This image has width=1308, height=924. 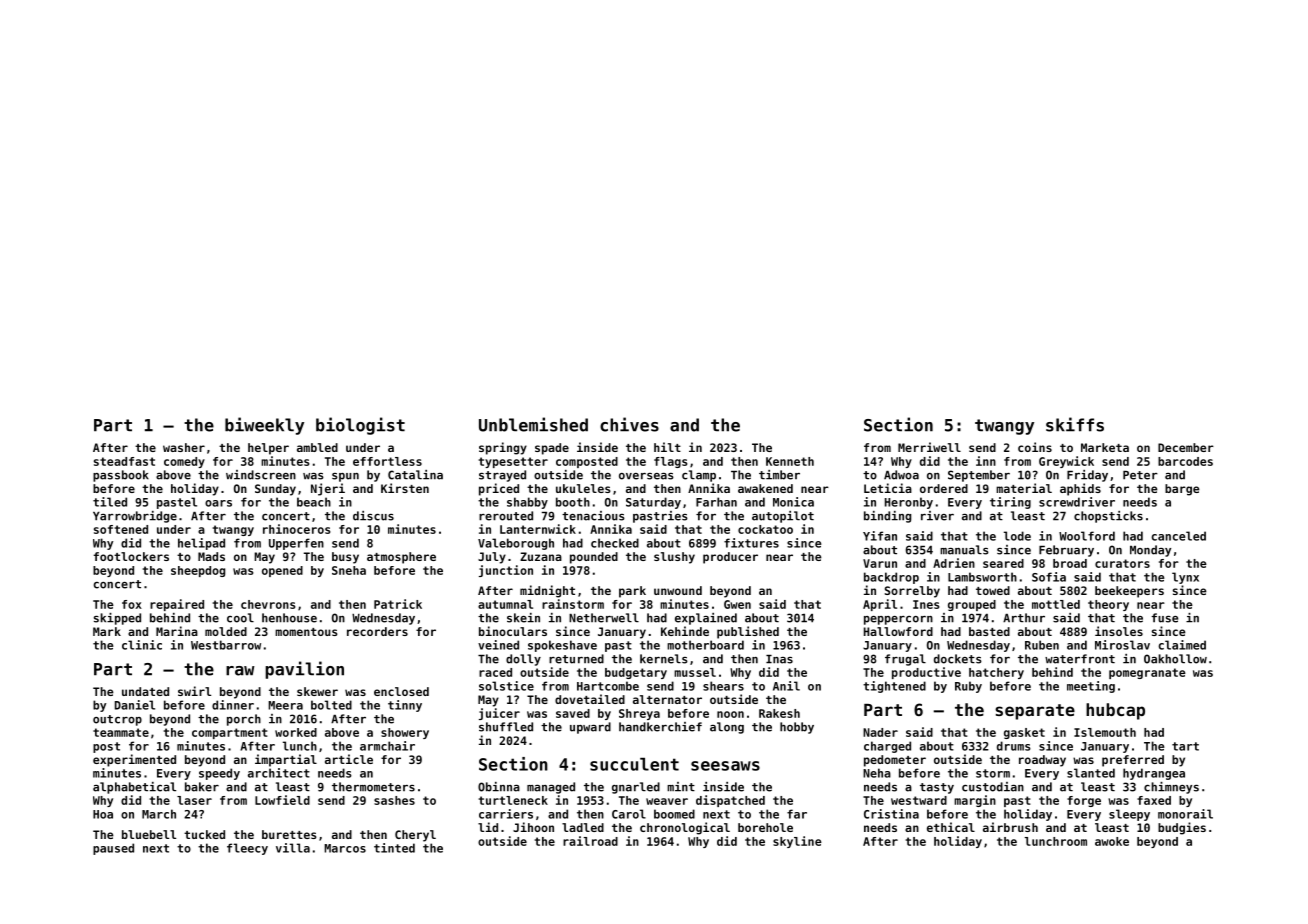 I want to click on awoke, so click(x=1112, y=841).
